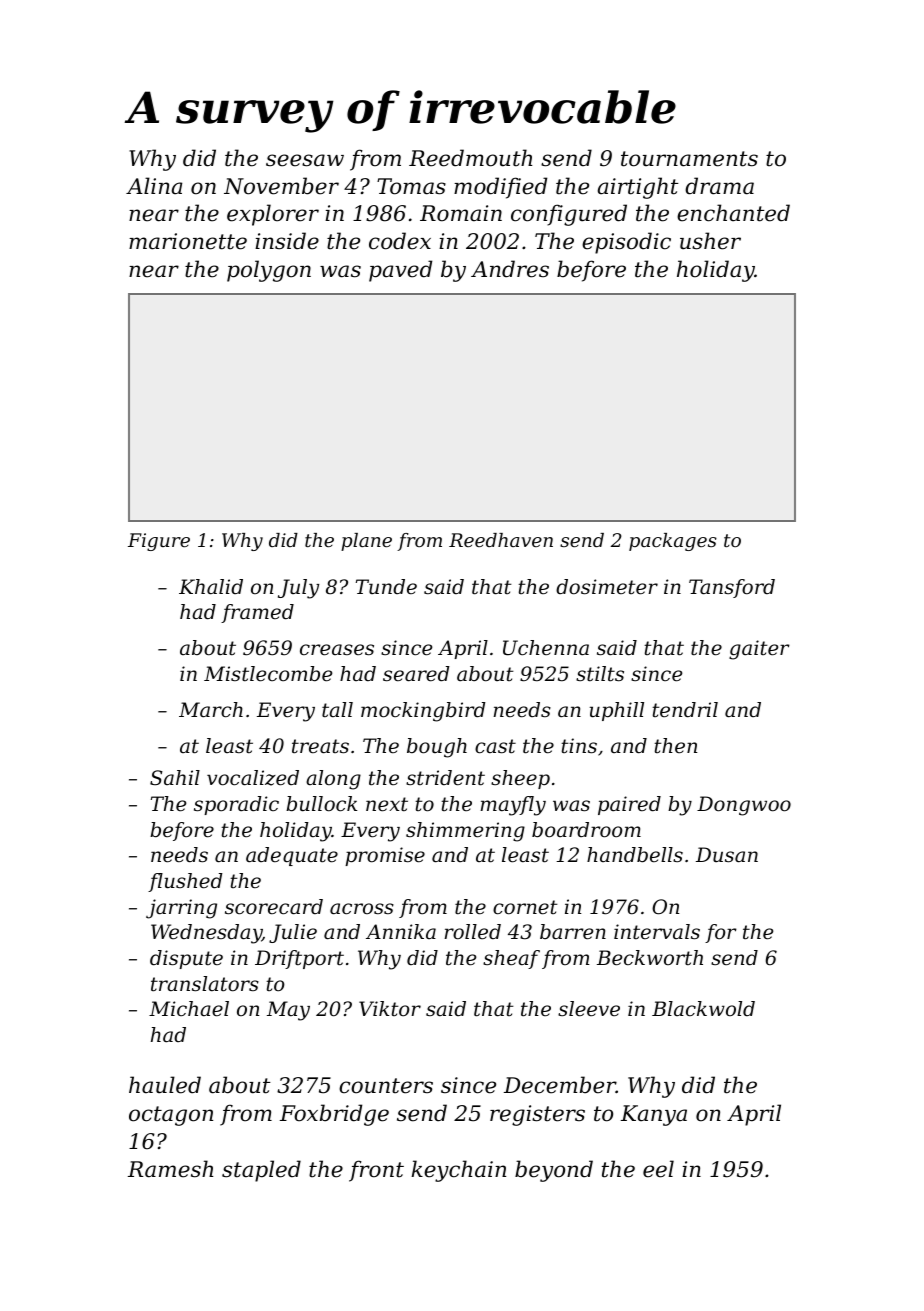 The height and width of the screenshot is (1311, 924). I want to click on stapled, so click(261, 1171).
